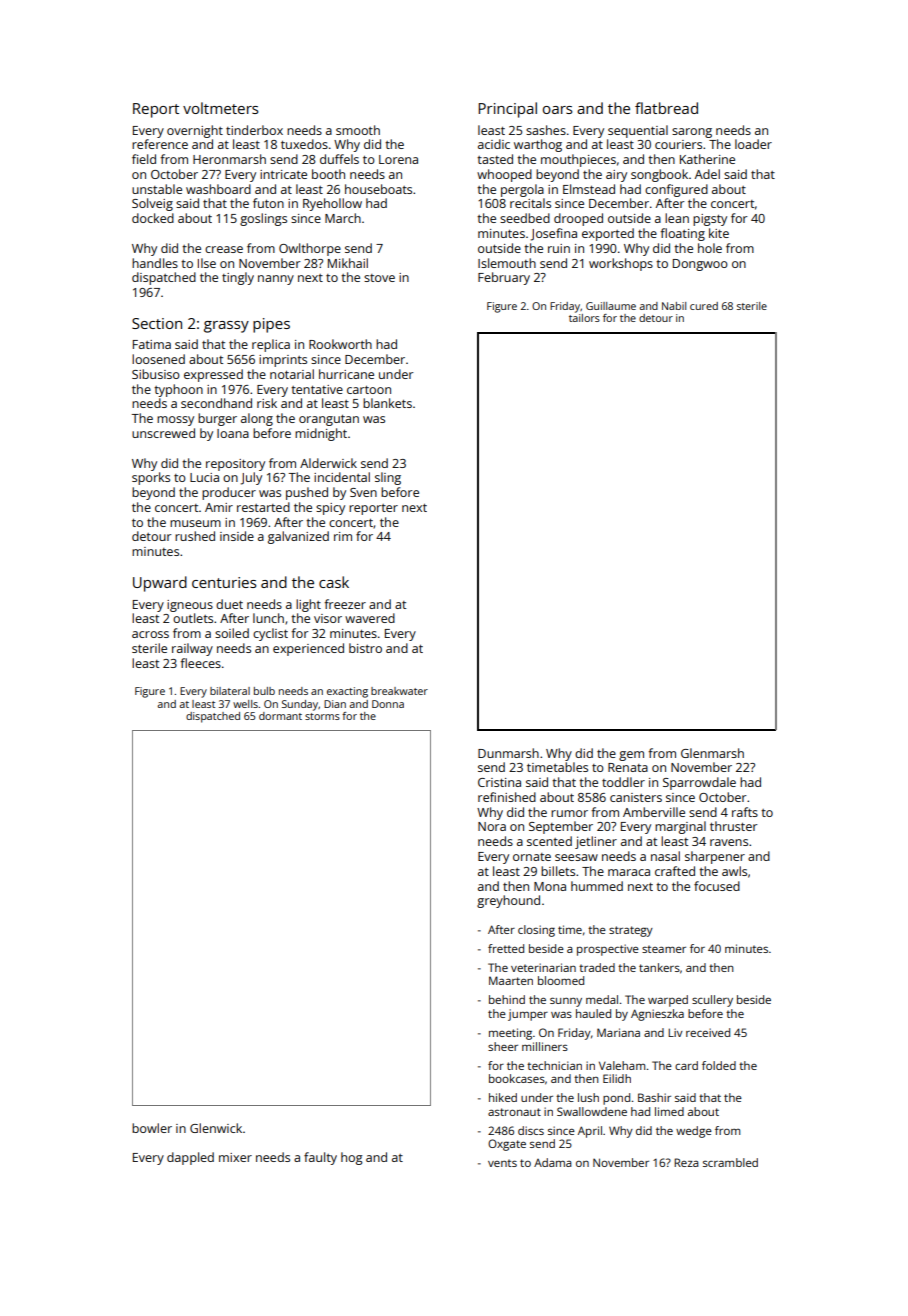 This document has height=1316, width=908. Describe the element at coordinates (152, 1128) in the document. I see `bowler` at that location.
